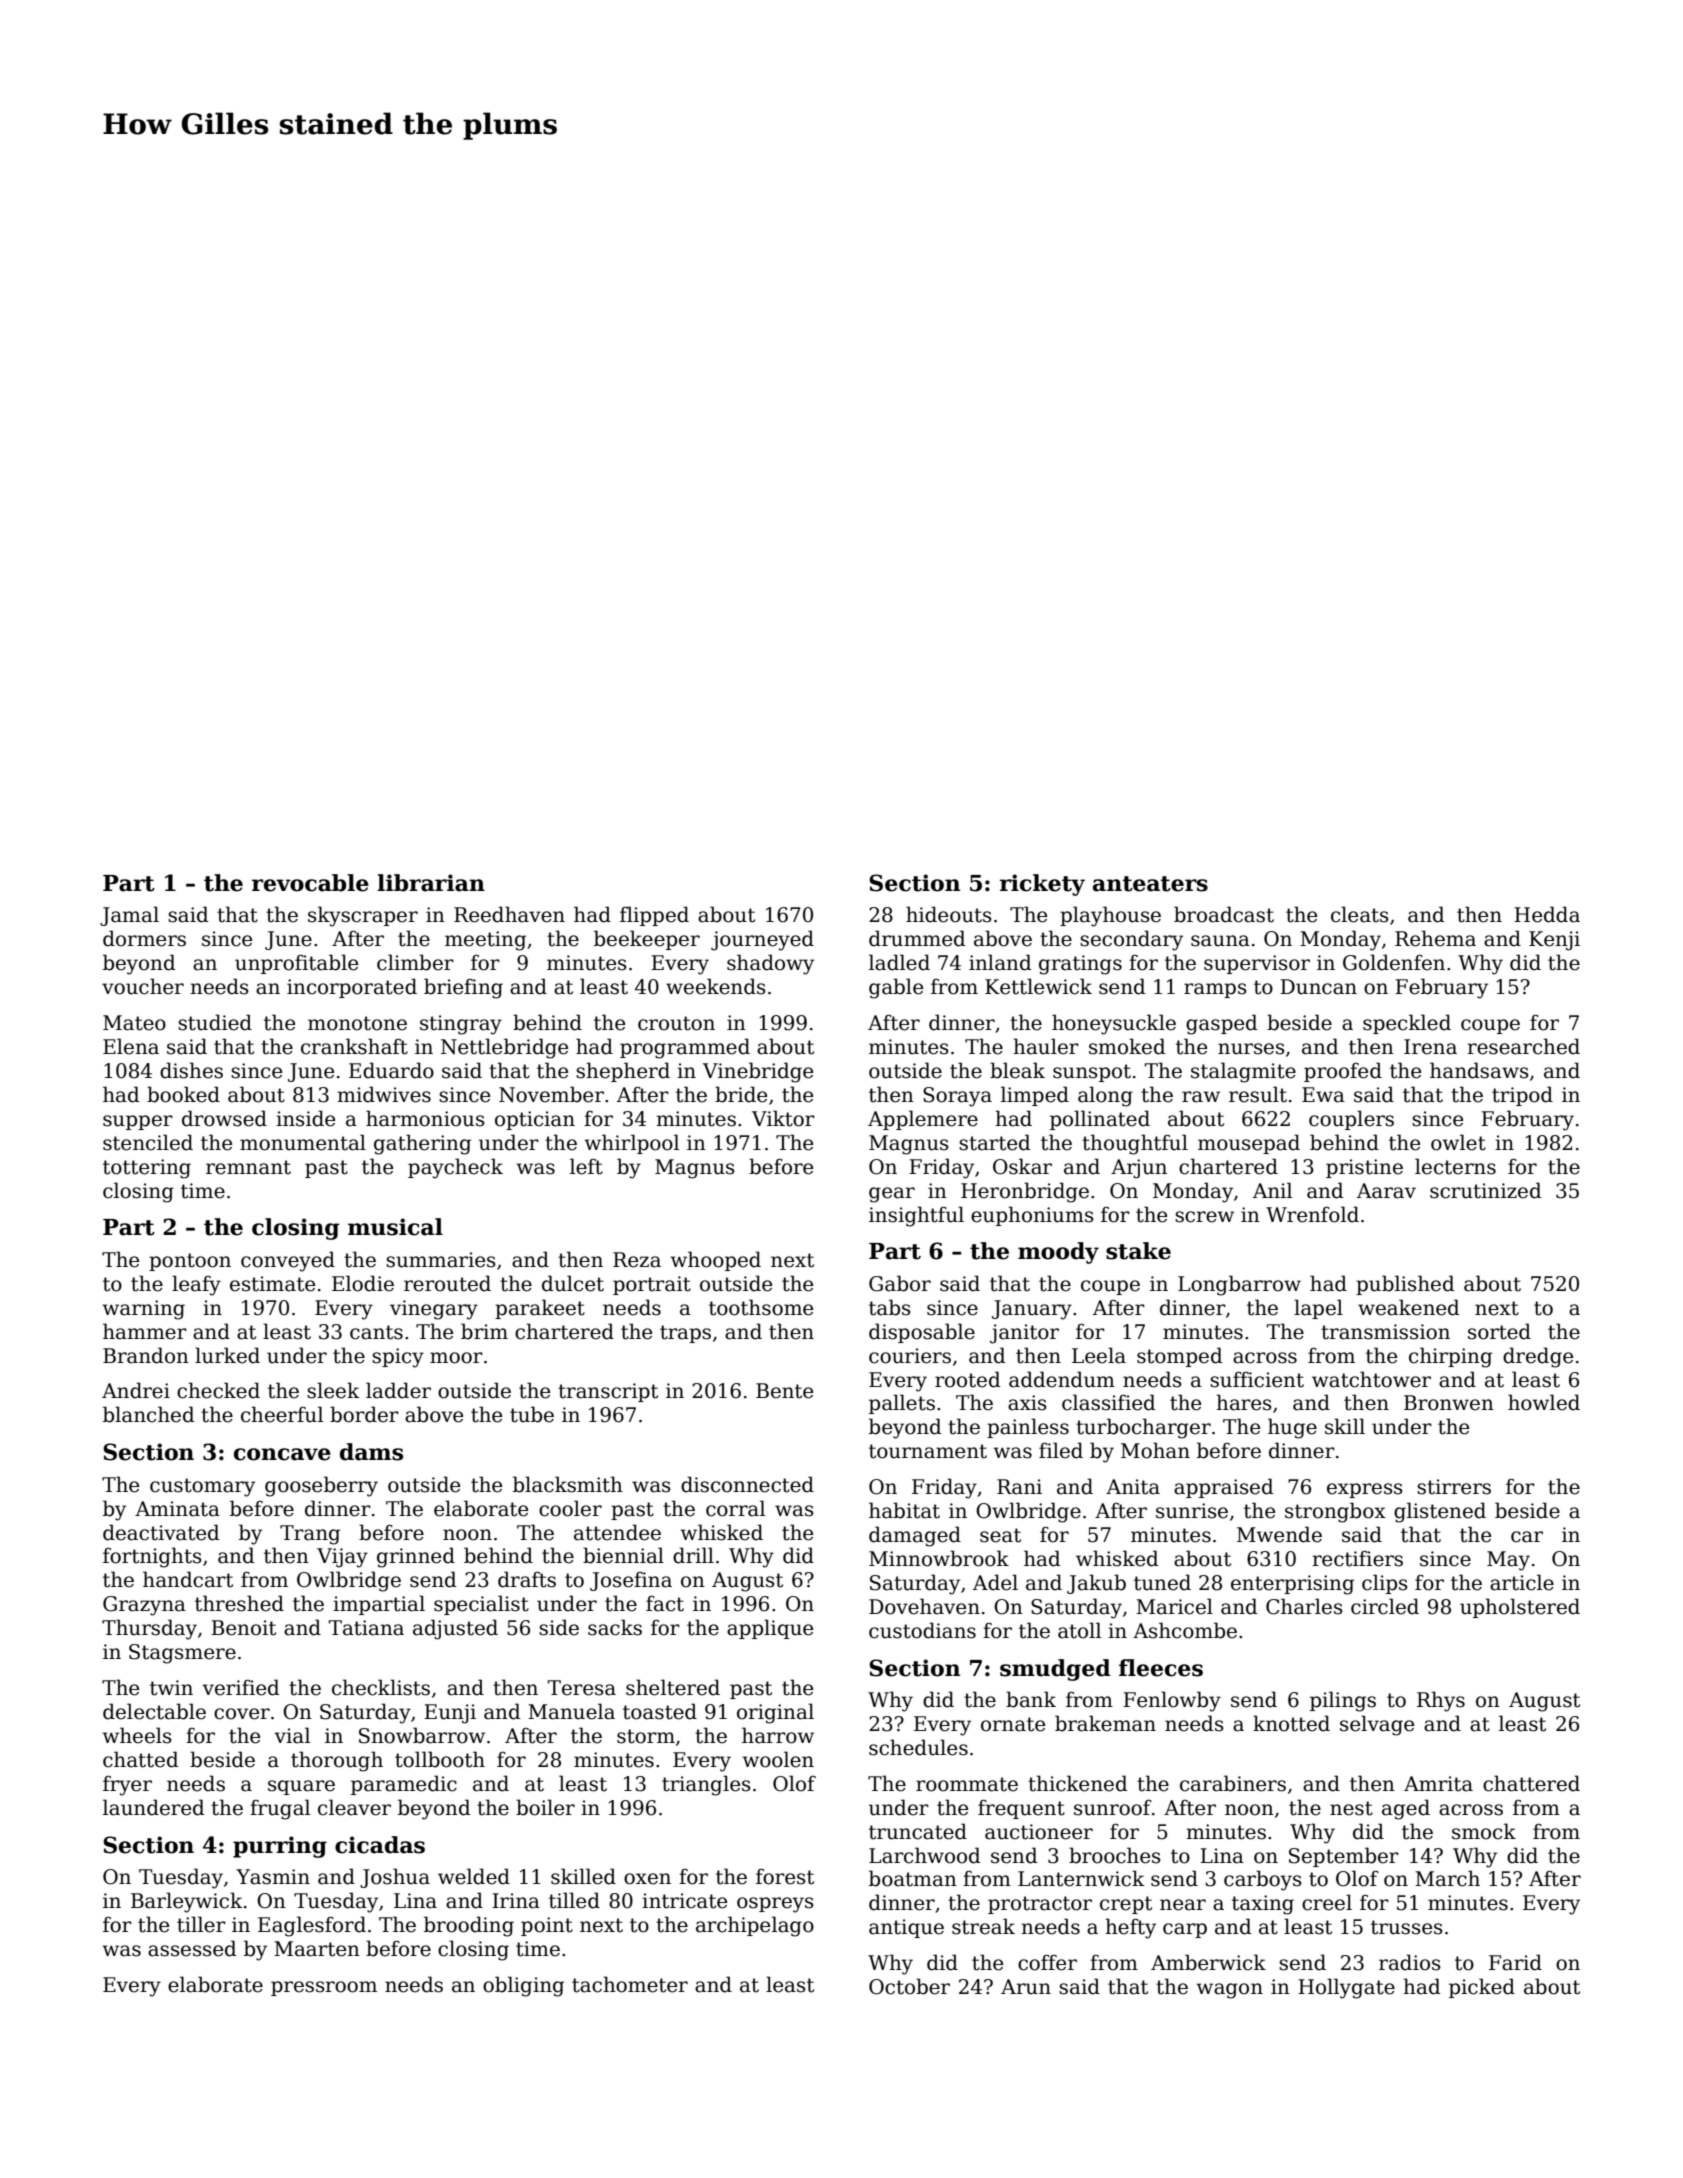 The height and width of the document is (2178, 1683). I want to click on limped, so click(1035, 1096).
